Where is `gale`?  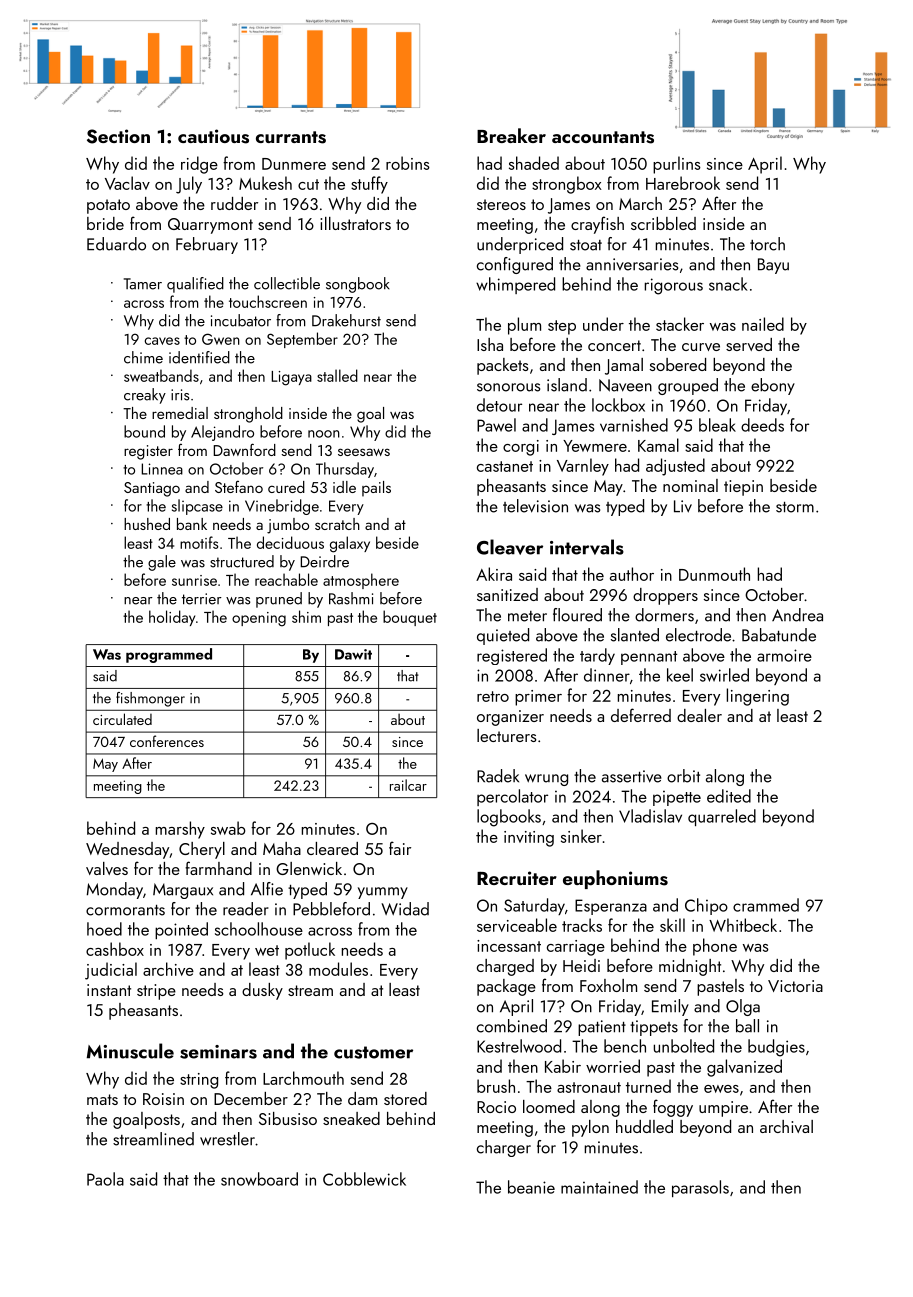
gale is located at coordinates (162, 563).
